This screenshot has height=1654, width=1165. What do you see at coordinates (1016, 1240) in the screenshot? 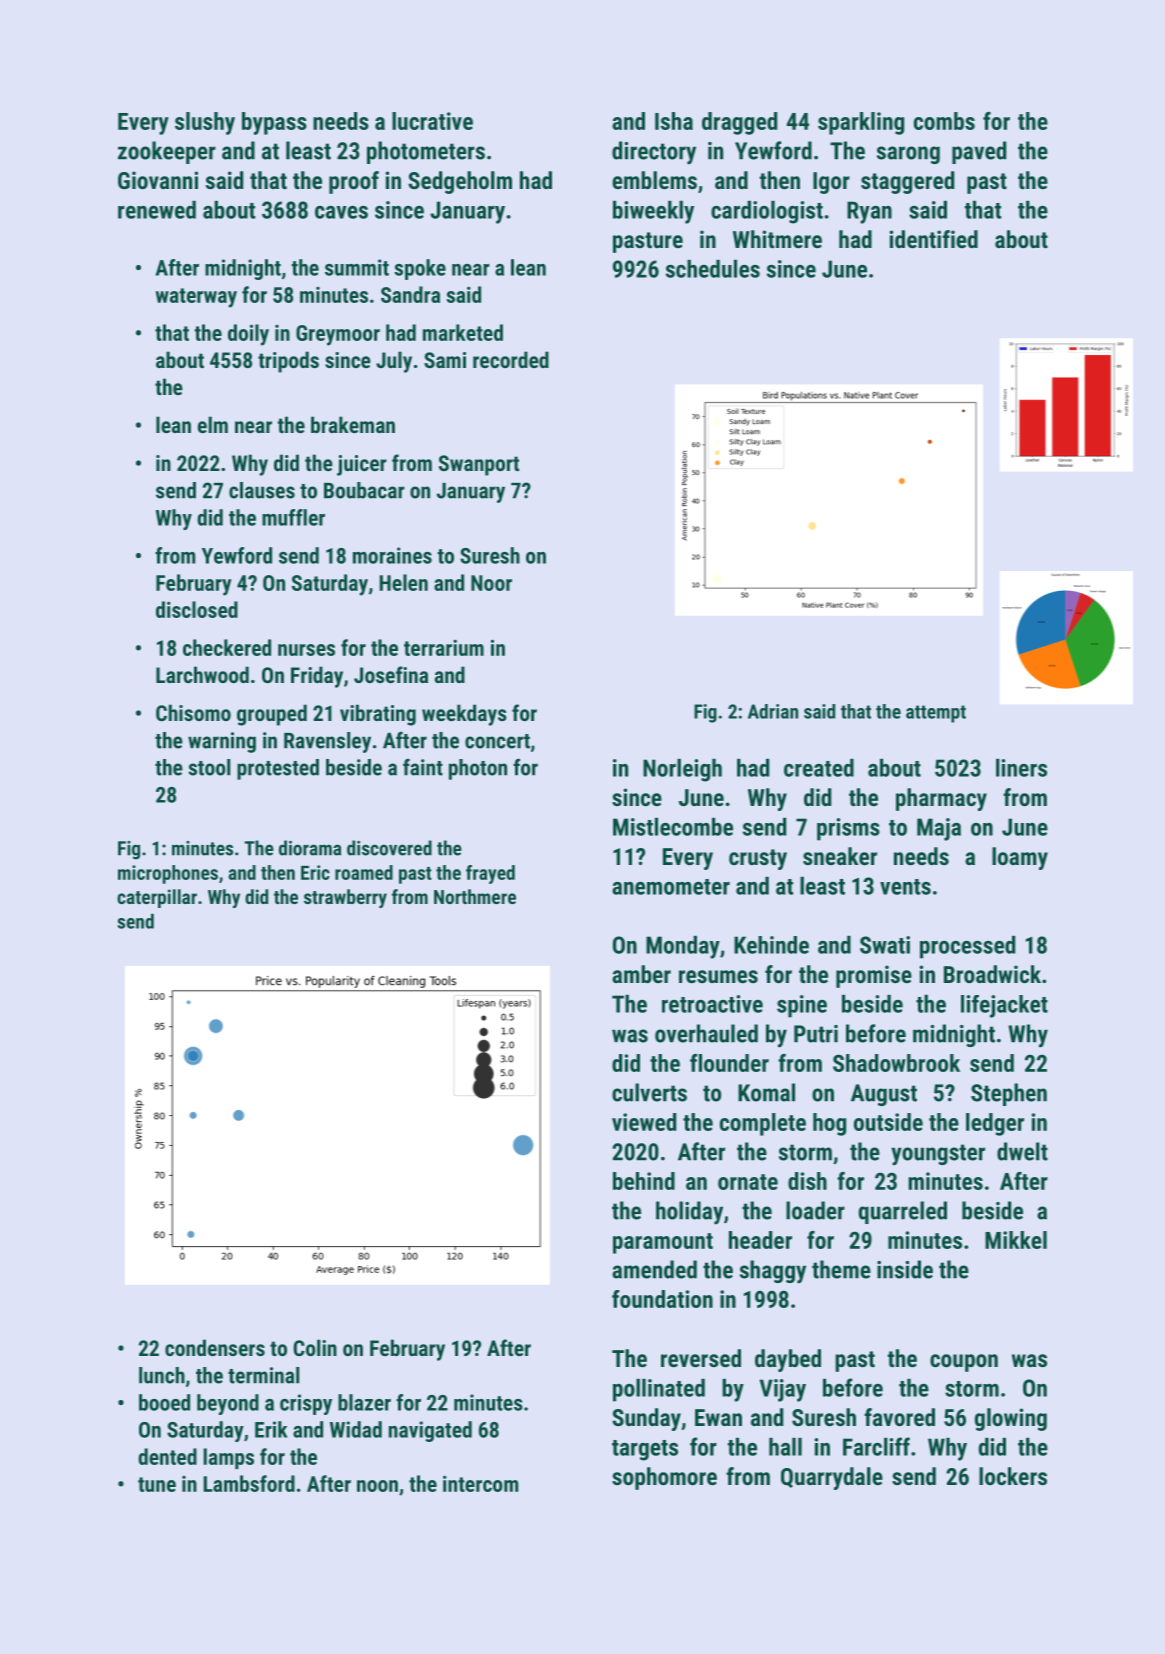
I see `Mikkel` at bounding box center [1016, 1240].
